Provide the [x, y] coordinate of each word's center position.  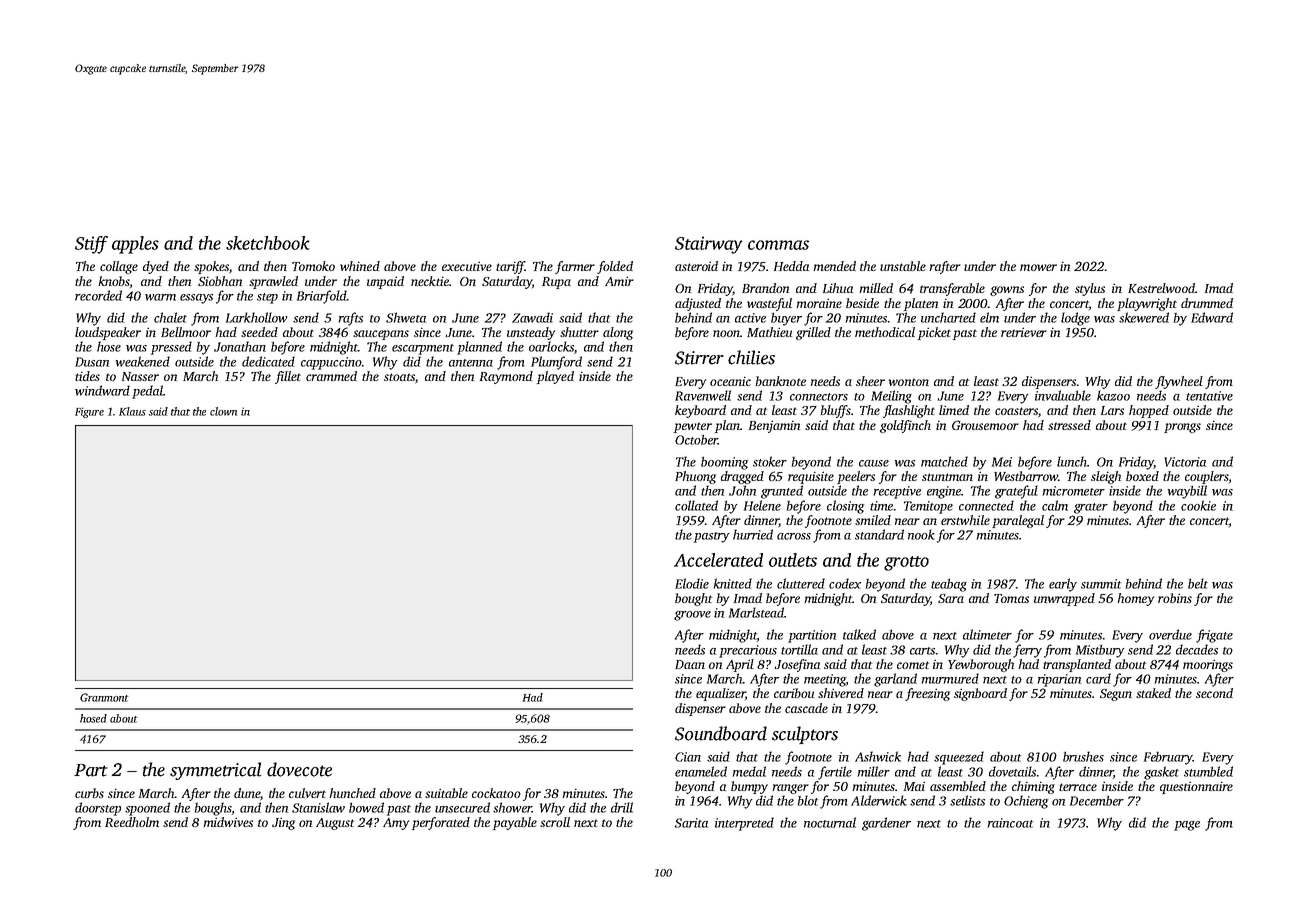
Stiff [91, 245]
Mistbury [1100, 651]
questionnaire [1196, 787]
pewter [693, 427]
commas [778, 245]
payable [515, 823]
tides [87, 376]
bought [693, 599]
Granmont [104, 697]
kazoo [1113, 395]
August [335, 824]
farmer [575, 267]
